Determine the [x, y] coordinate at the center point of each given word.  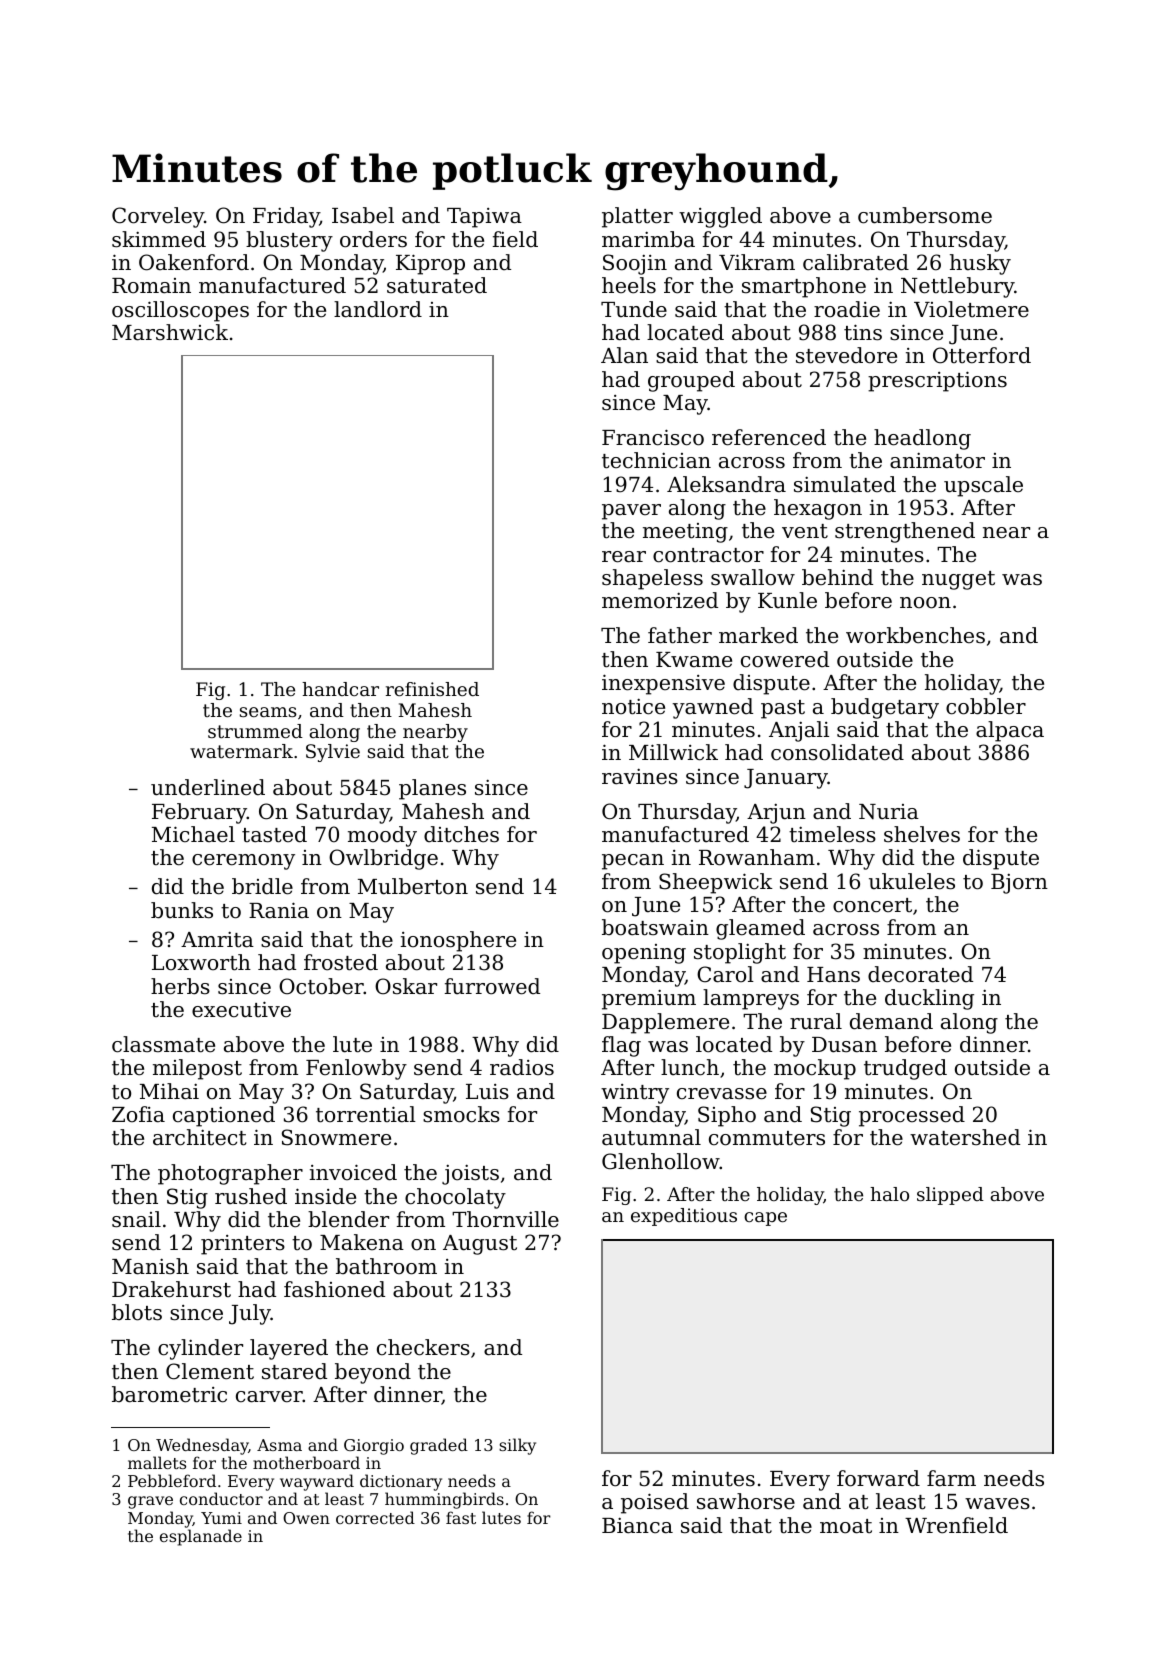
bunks [182, 910]
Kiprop [430, 264]
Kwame [694, 660]
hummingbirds [444, 1500]
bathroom [386, 1266]
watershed [965, 1137]
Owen [306, 1518]
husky [980, 264]
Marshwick [170, 332]
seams [268, 712]
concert [872, 905]
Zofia [138, 1114]
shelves [922, 834]
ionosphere [458, 941]
